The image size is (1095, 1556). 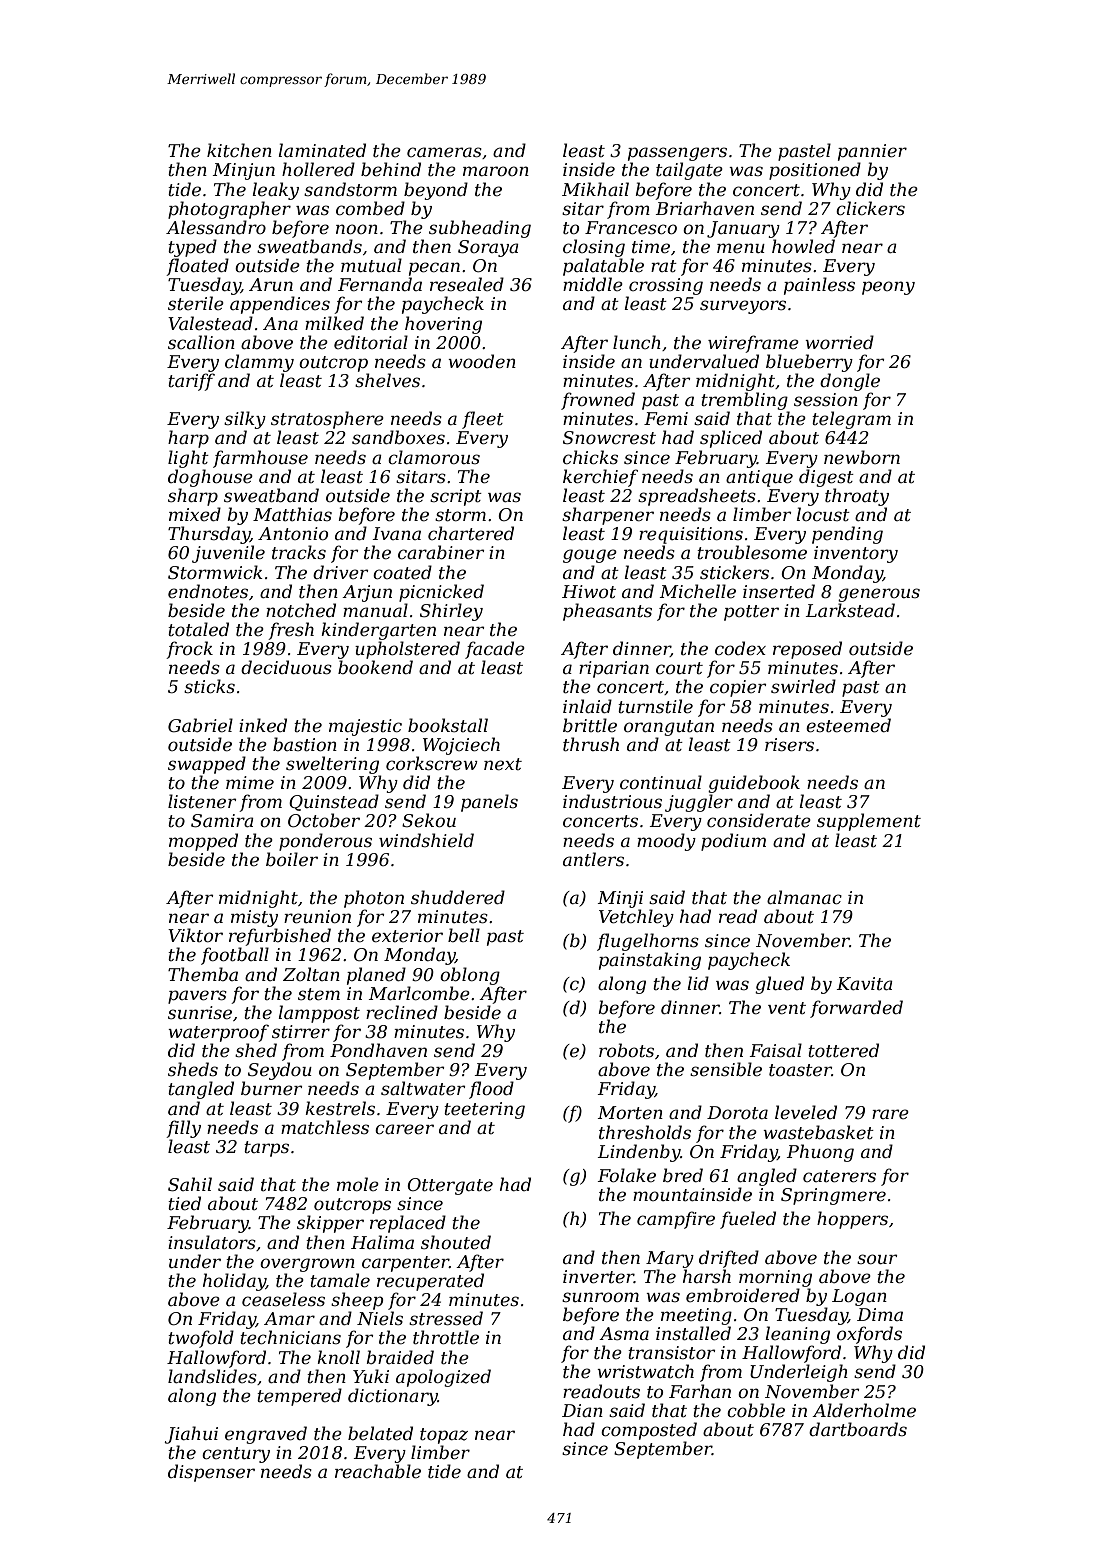 I want to click on lunch, so click(x=637, y=342).
